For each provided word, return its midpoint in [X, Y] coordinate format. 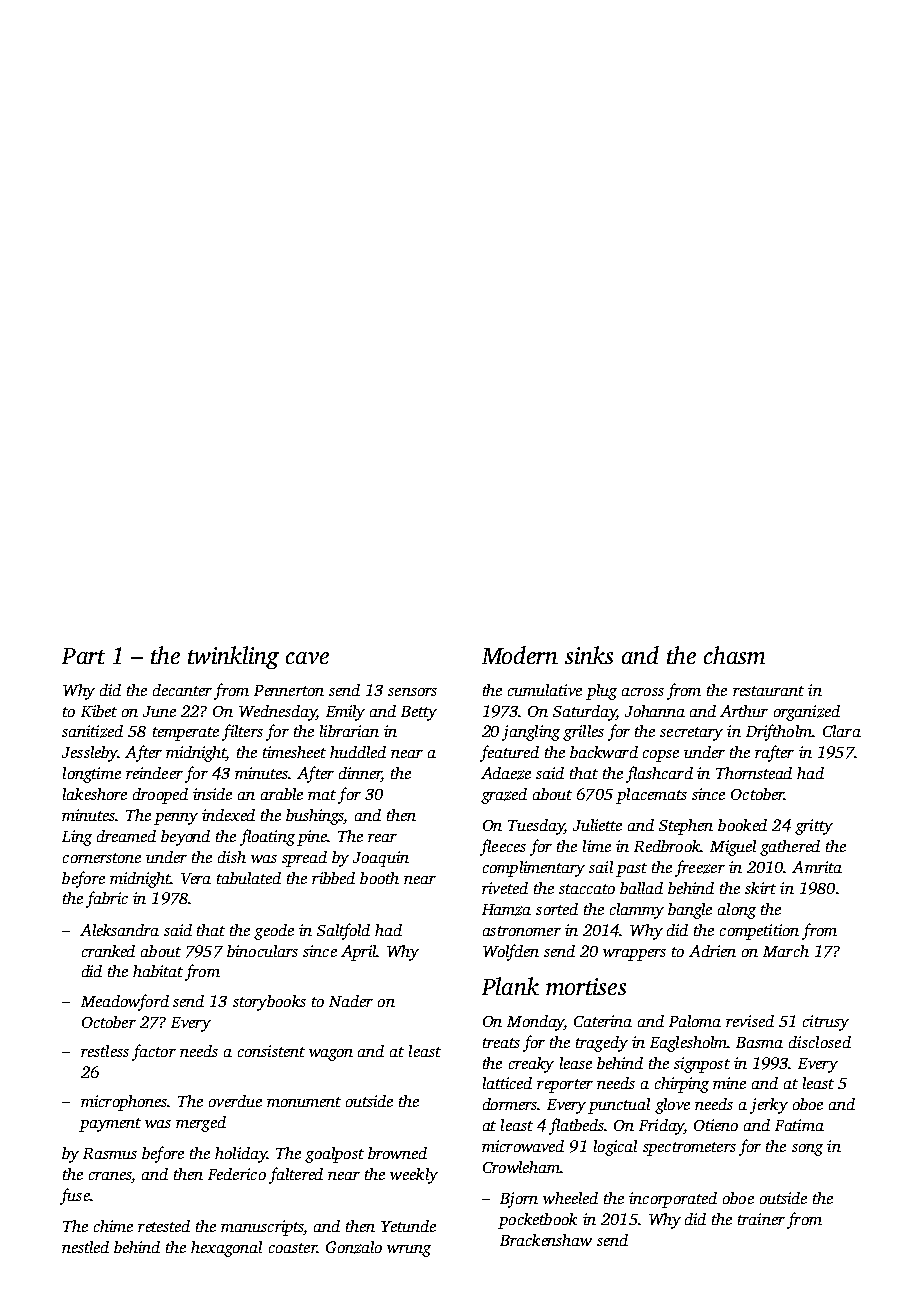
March [786, 951]
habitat [158, 971]
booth [379, 878]
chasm [734, 655]
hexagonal [226, 1249]
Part [83, 656]
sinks [589, 655]
